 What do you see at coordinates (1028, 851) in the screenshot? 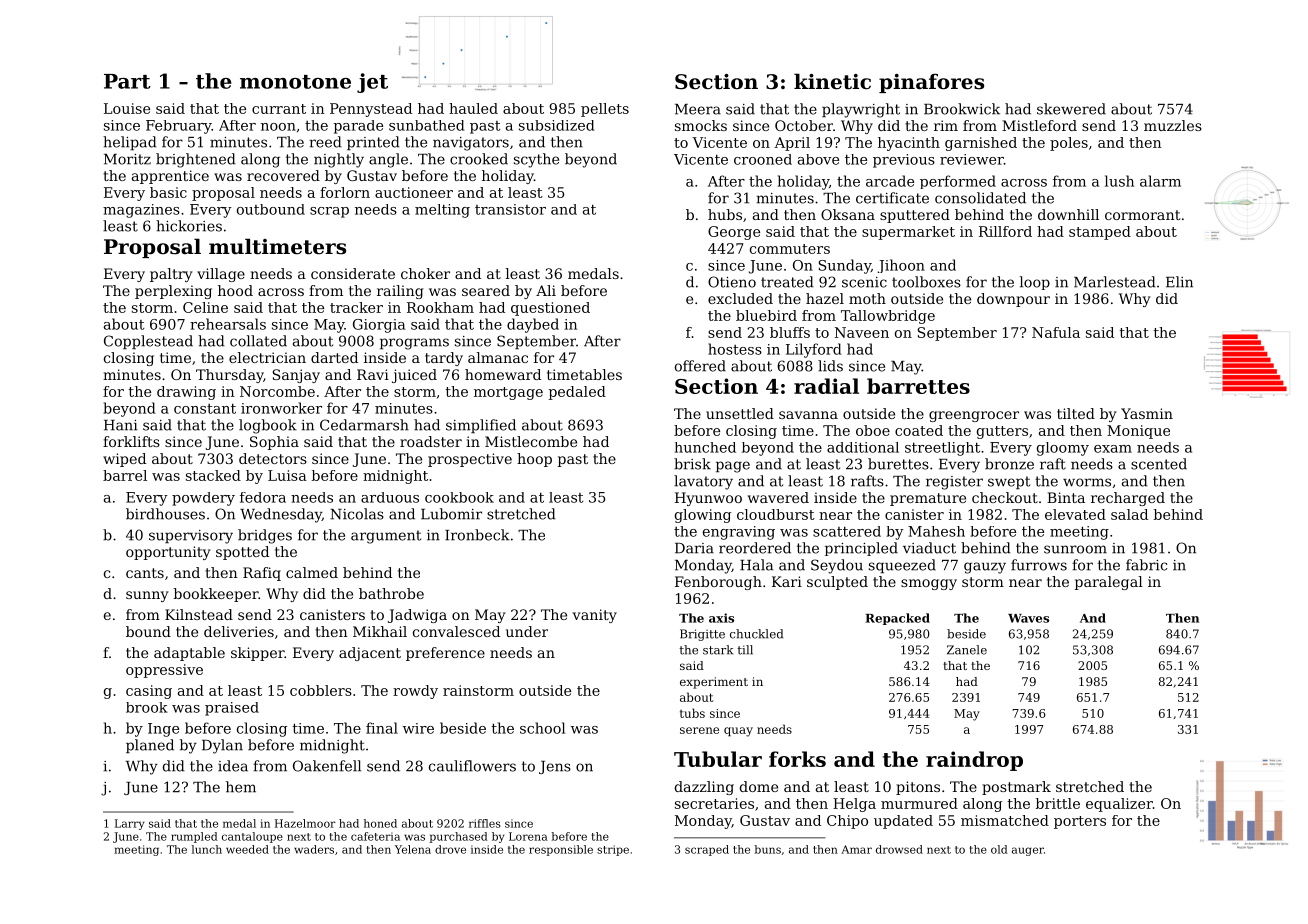
I see `auger` at bounding box center [1028, 851].
